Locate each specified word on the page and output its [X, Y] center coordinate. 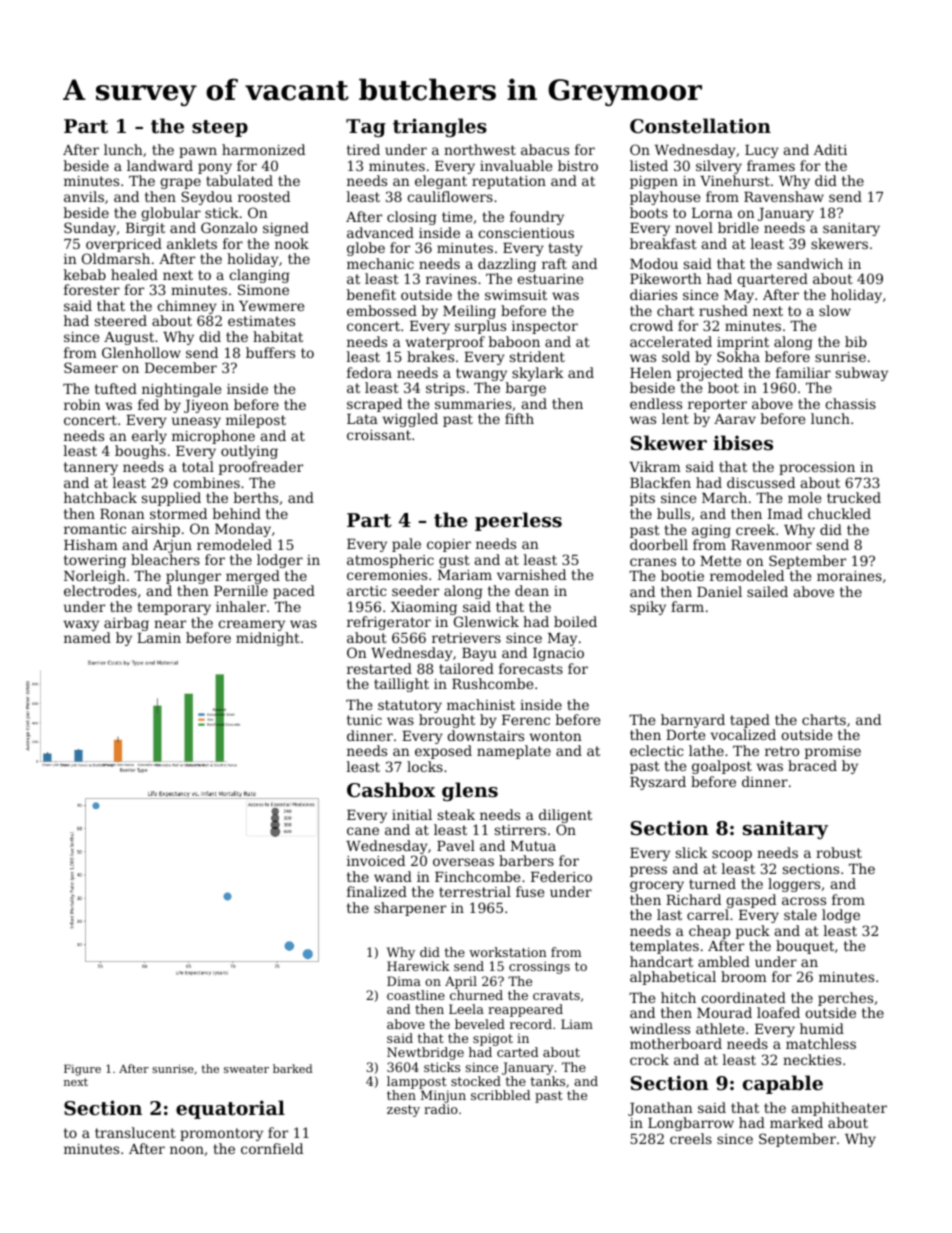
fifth [519, 418]
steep [220, 128]
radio [441, 1109]
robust [839, 852]
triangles [440, 127]
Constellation [700, 126]
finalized [377, 891]
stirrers [520, 830]
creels [691, 1138]
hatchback [100, 497]
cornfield [272, 1148]
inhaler [241, 606]
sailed [767, 591]
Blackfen [660, 482]
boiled [575, 621]
